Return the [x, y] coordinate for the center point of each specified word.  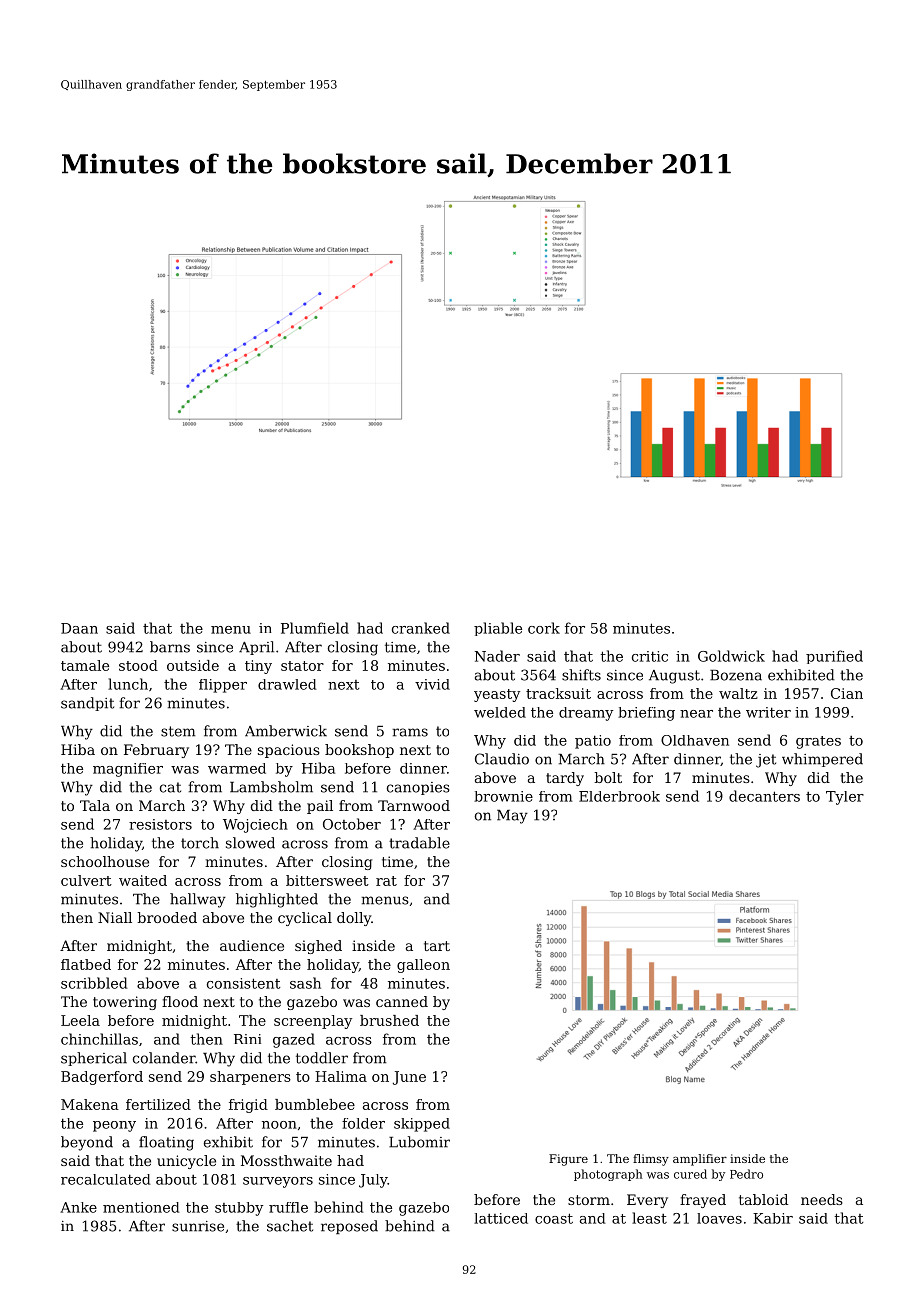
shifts [581, 675]
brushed [389, 1020]
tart [437, 946]
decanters [764, 796]
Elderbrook [619, 796]
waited [143, 880]
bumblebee [315, 1104]
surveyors [278, 1182]
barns [170, 647]
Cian [847, 693]
